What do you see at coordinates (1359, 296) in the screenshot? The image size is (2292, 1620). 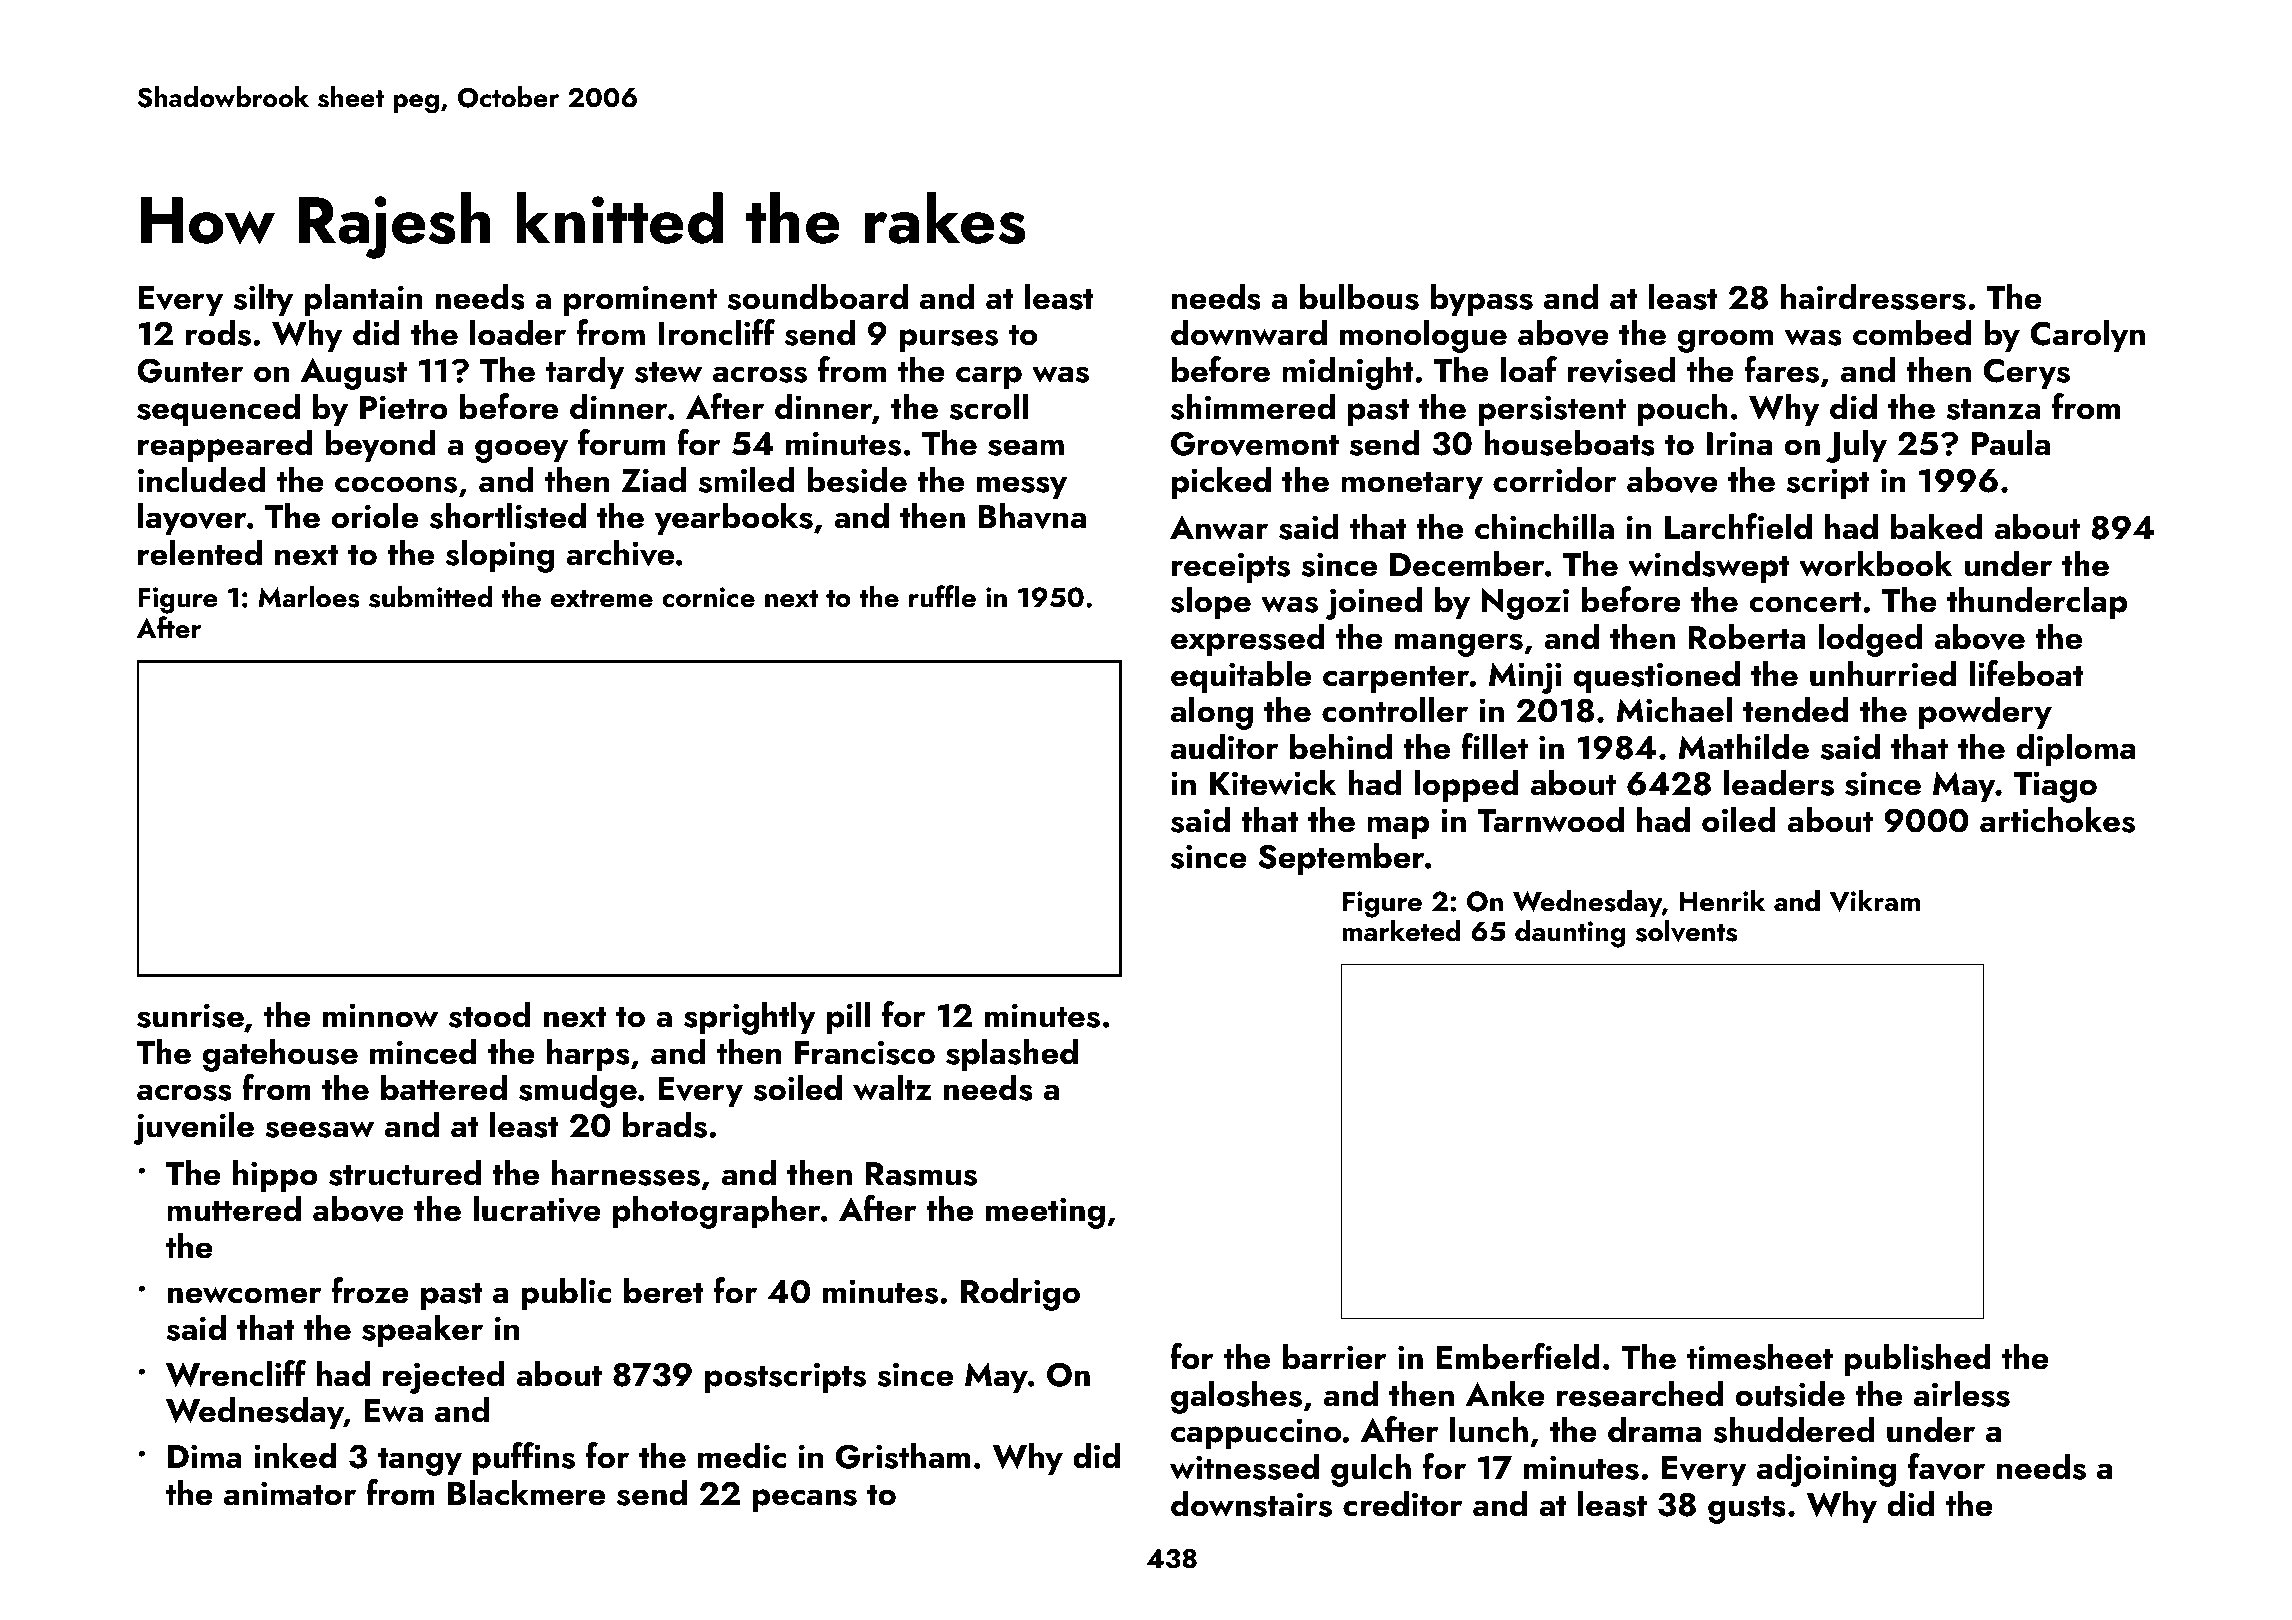 I see `bulbous` at bounding box center [1359, 296].
